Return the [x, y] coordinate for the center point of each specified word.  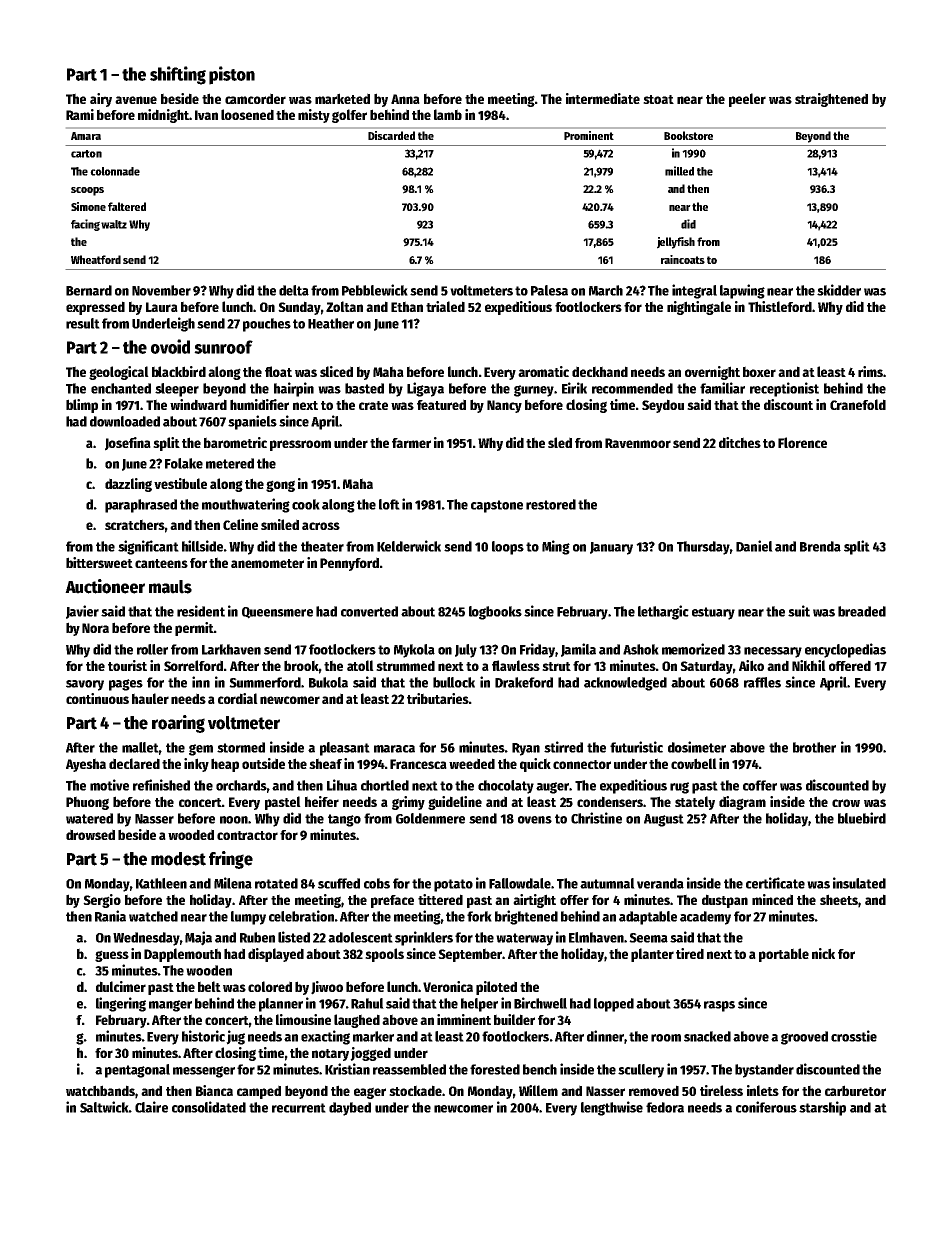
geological [119, 373]
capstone [497, 506]
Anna [405, 99]
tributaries [438, 698]
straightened [831, 100]
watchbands [100, 1090]
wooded [191, 834]
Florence [802, 442]
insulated [859, 883]
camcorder [255, 98]
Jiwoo [327, 988]
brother [814, 747]
